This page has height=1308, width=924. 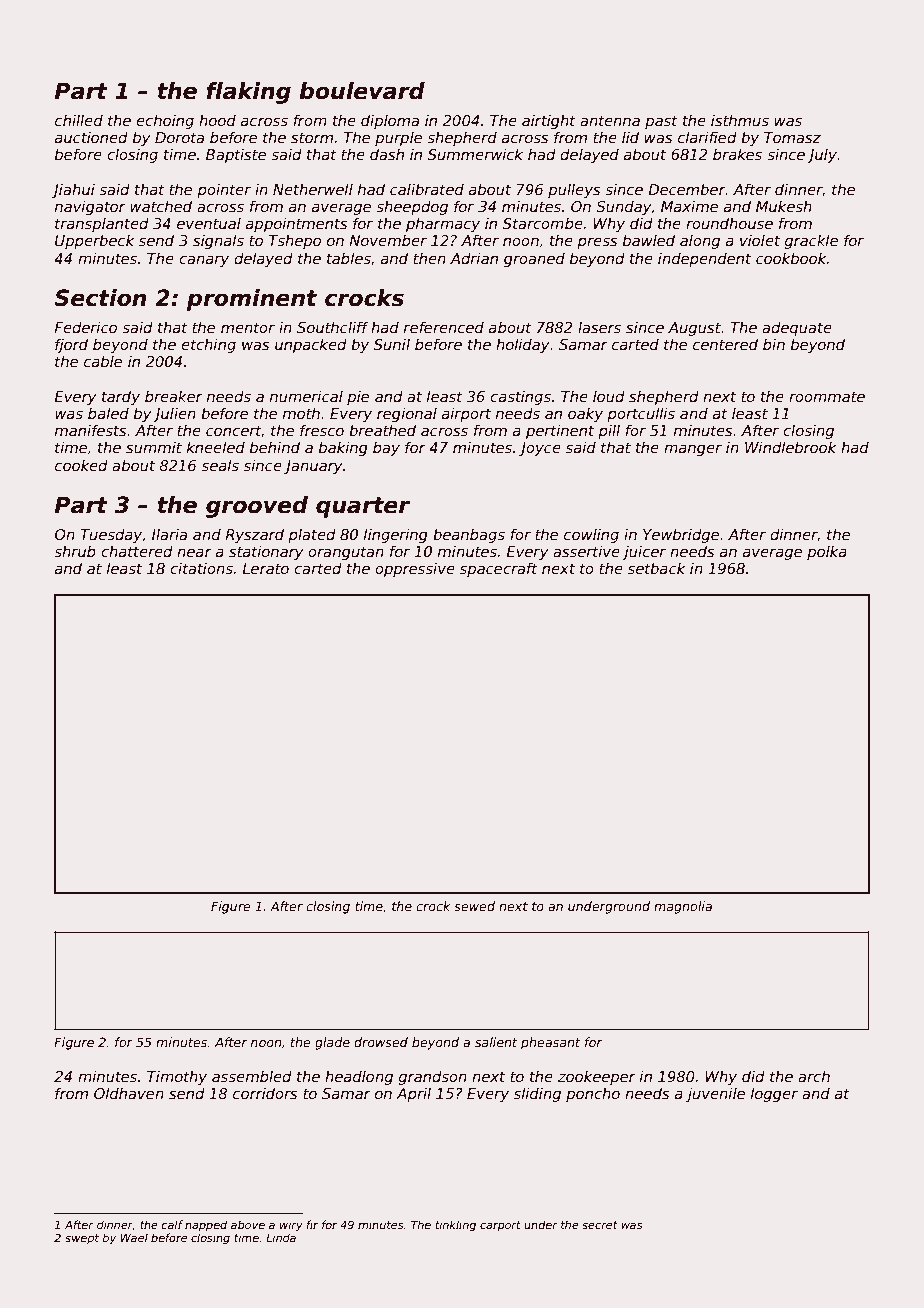 What do you see at coordinates (683, 907) in the page?
I see `magnolia` at bounding box center [683, 907].
